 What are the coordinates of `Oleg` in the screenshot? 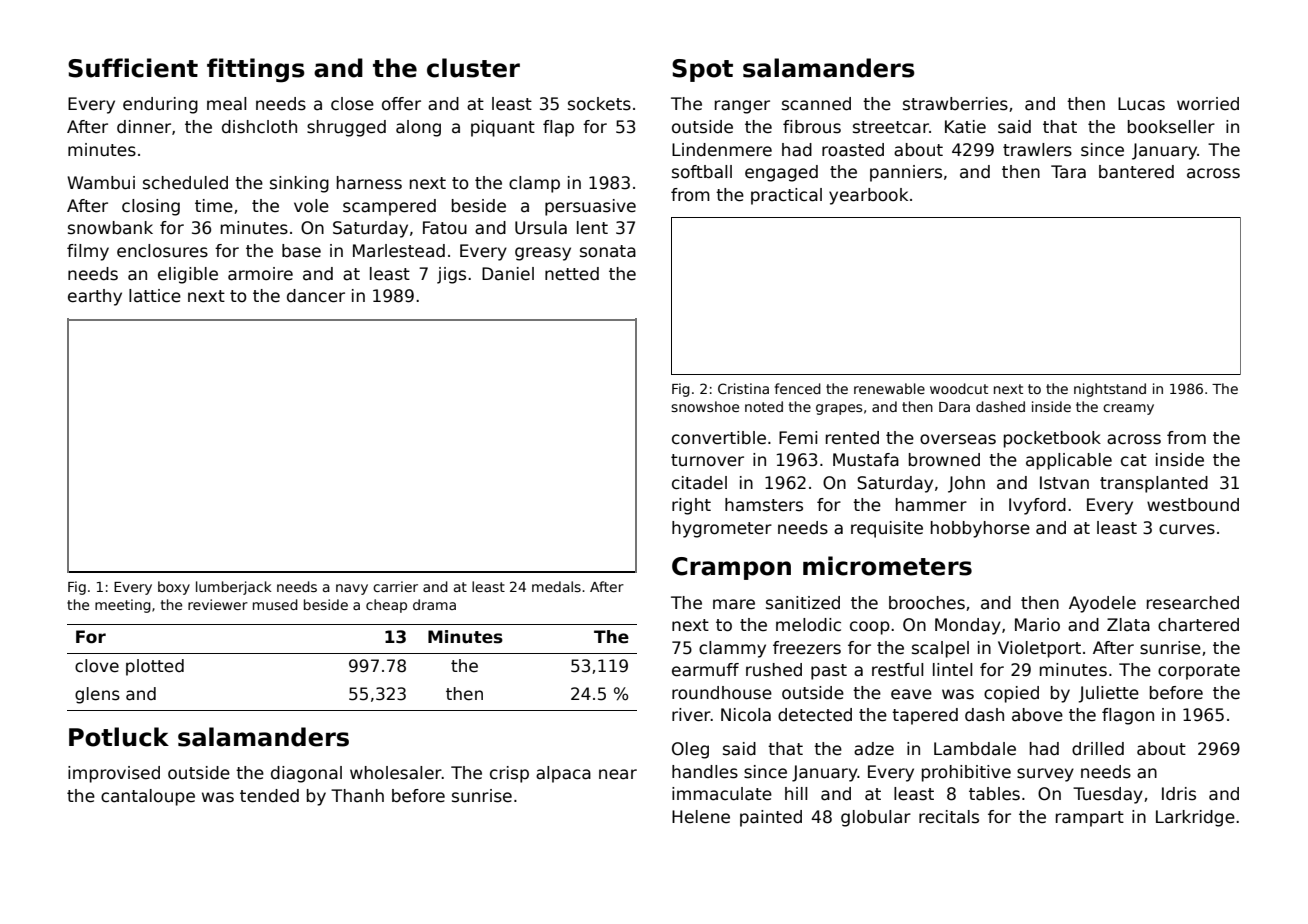 It's located at (690, 750).
